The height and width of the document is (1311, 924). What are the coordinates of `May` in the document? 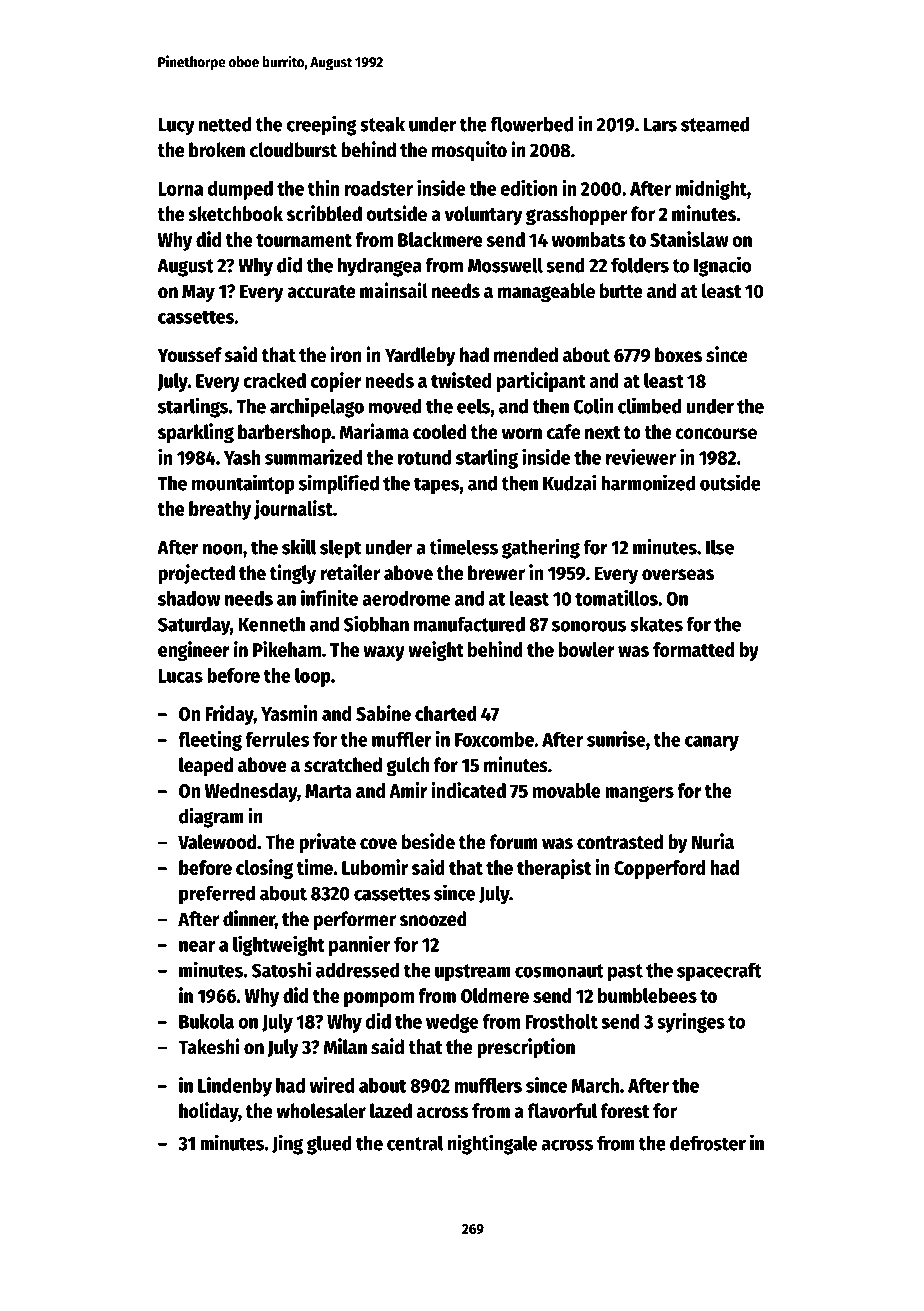 It's located at (198, 293).
